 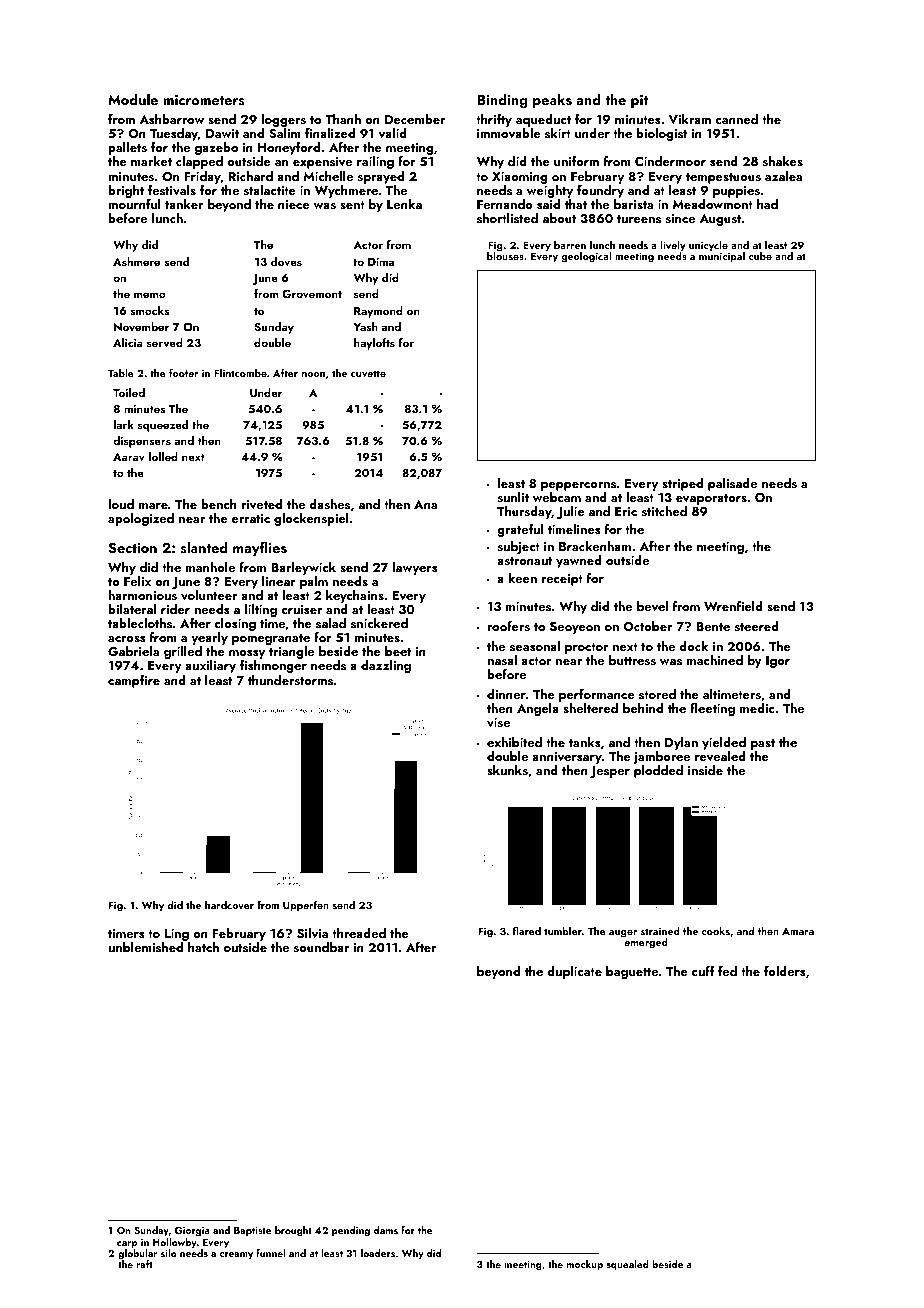 What do you see at coordinates (129, 457) in the image?
I see `Aarav` at bounding box center [129, 457].
